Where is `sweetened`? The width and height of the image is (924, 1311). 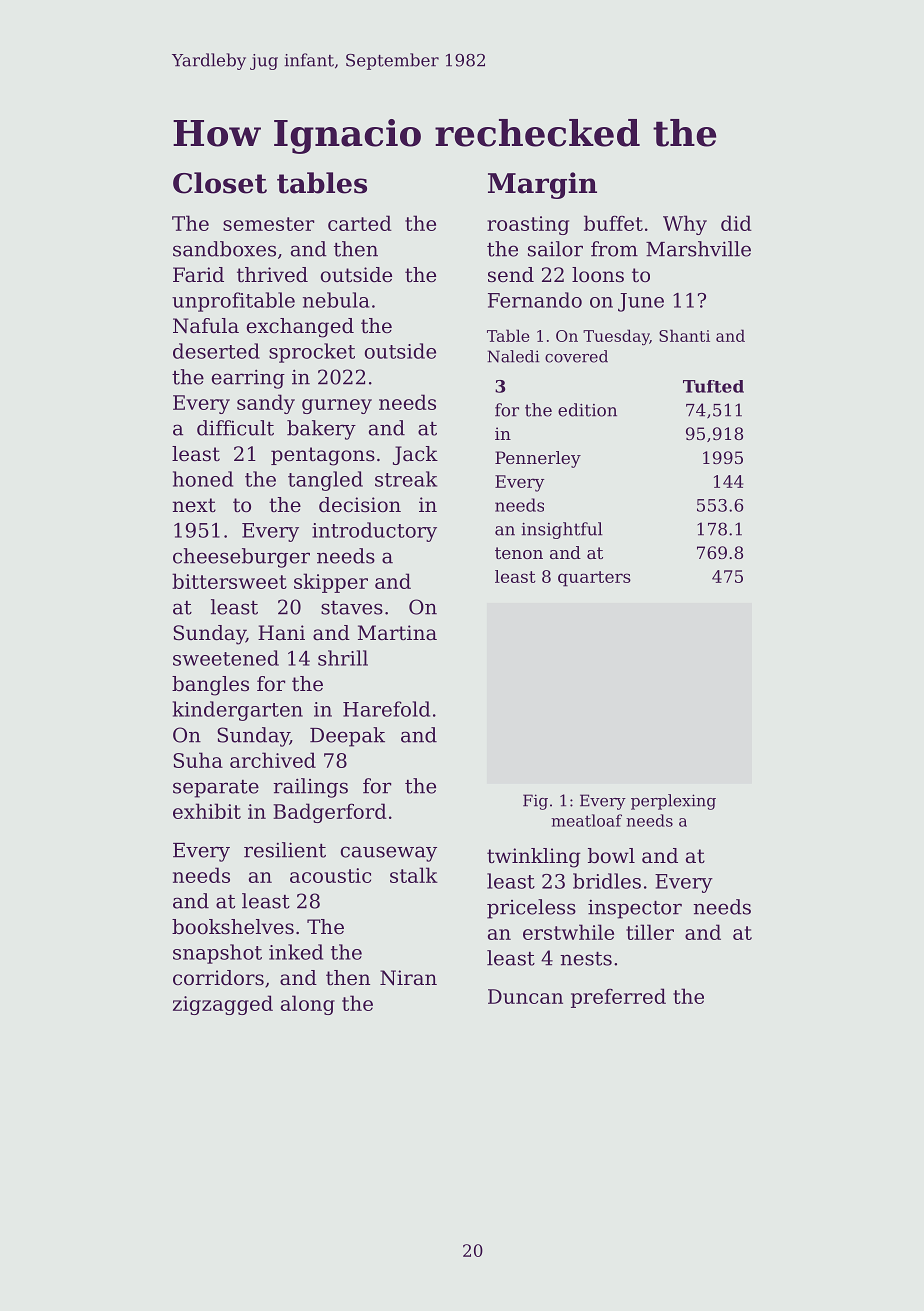 sweetened is located at coordinates (226, 658).
